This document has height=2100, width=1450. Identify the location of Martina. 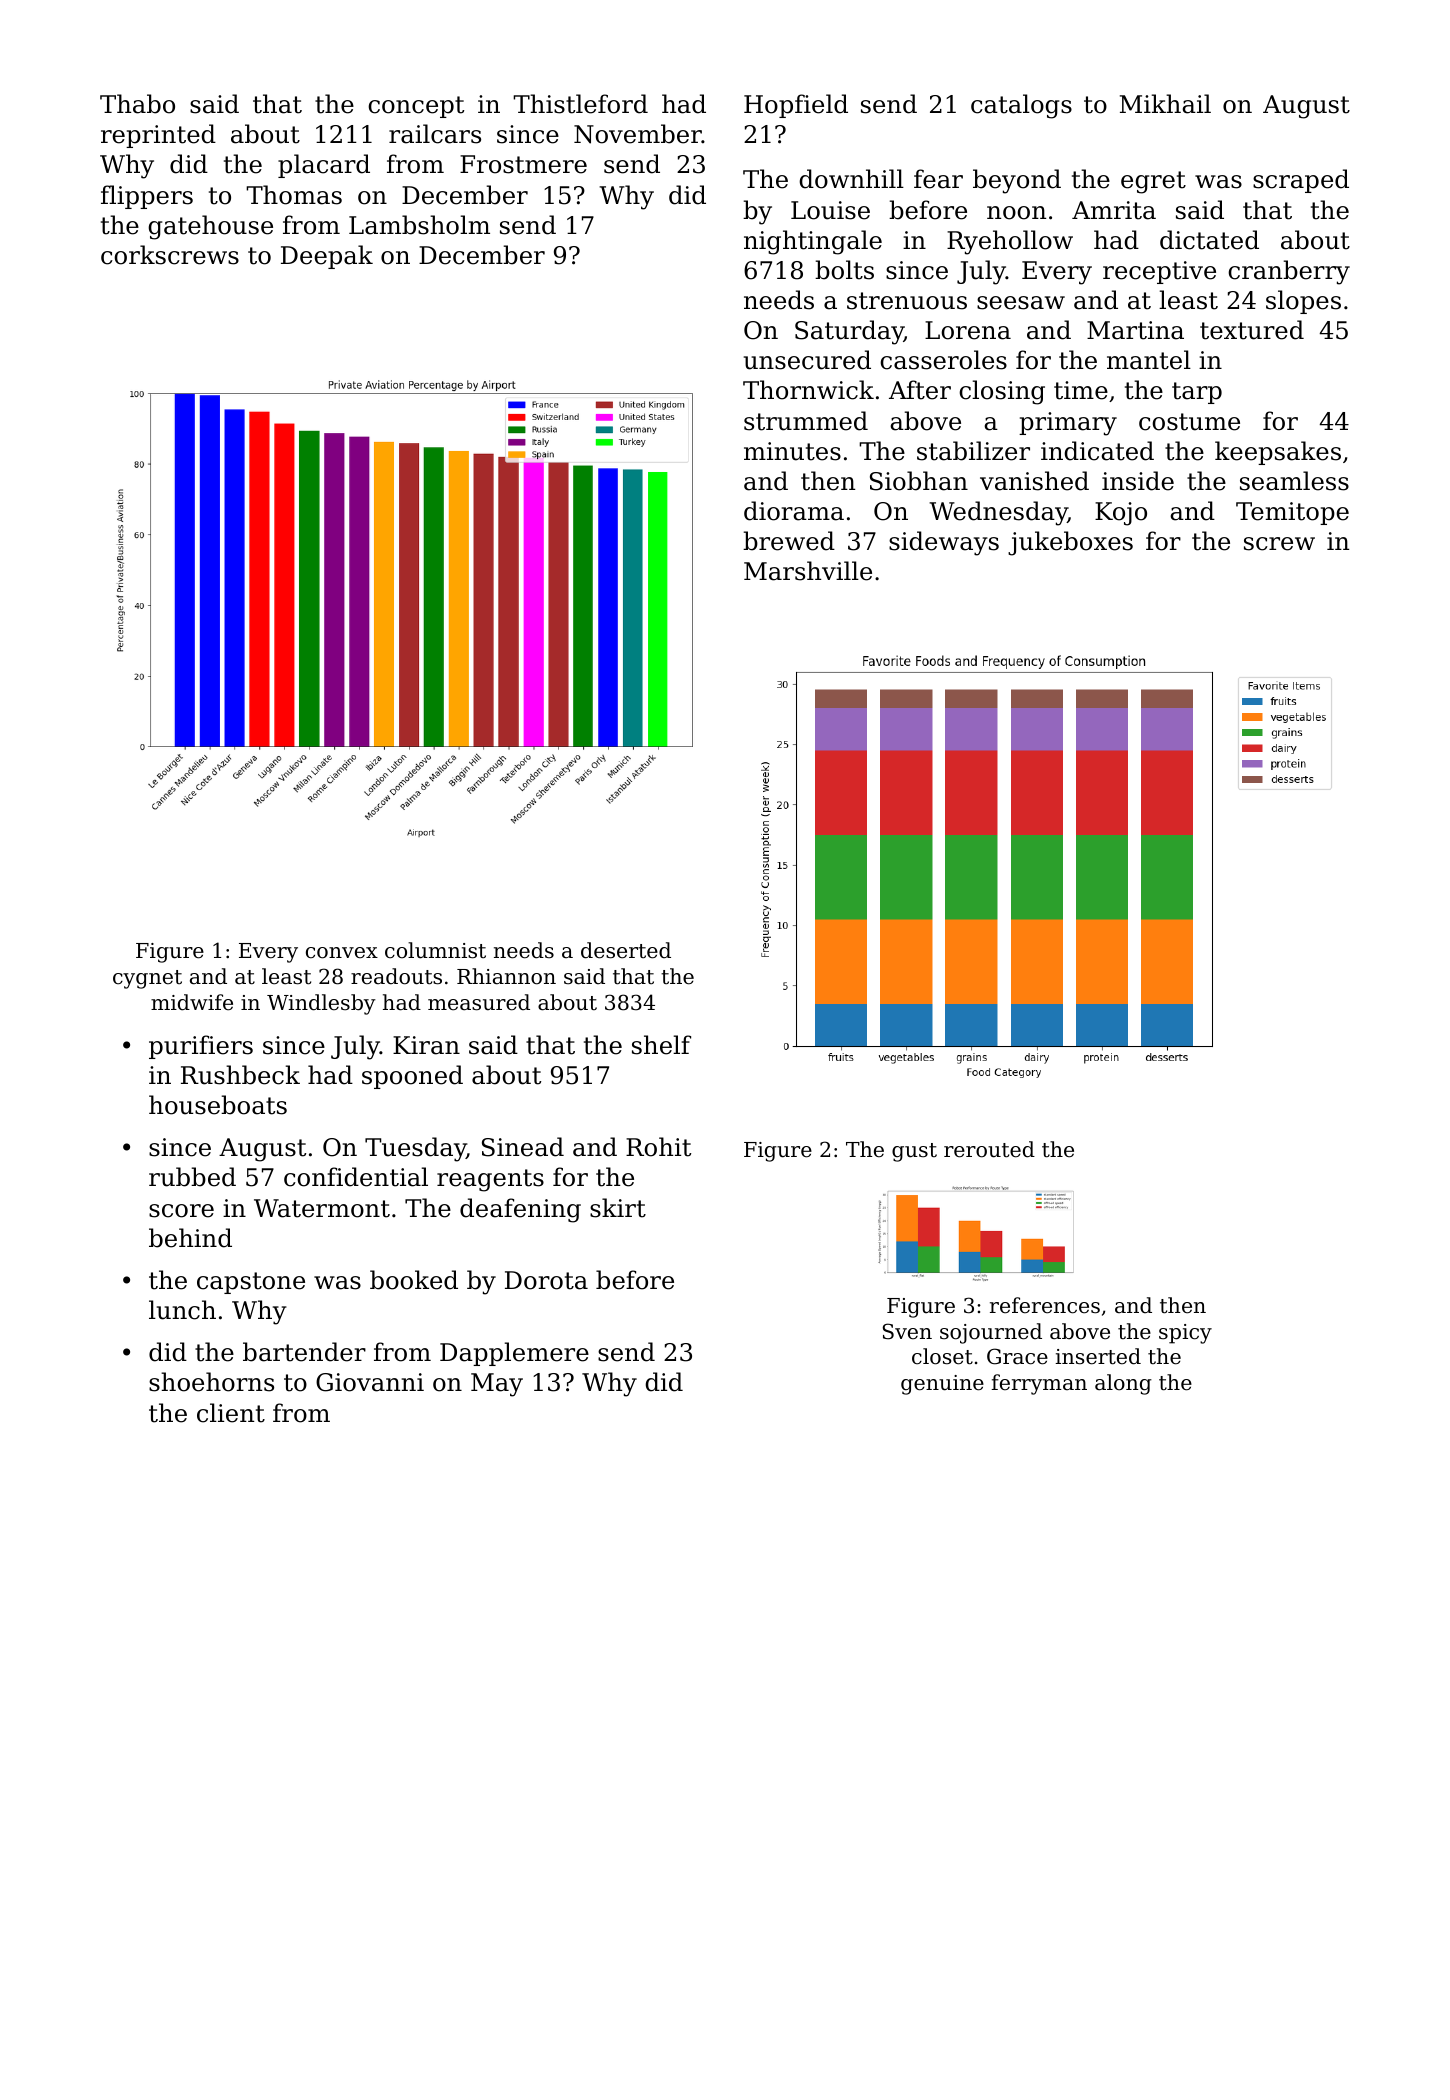
(1135, 330).
